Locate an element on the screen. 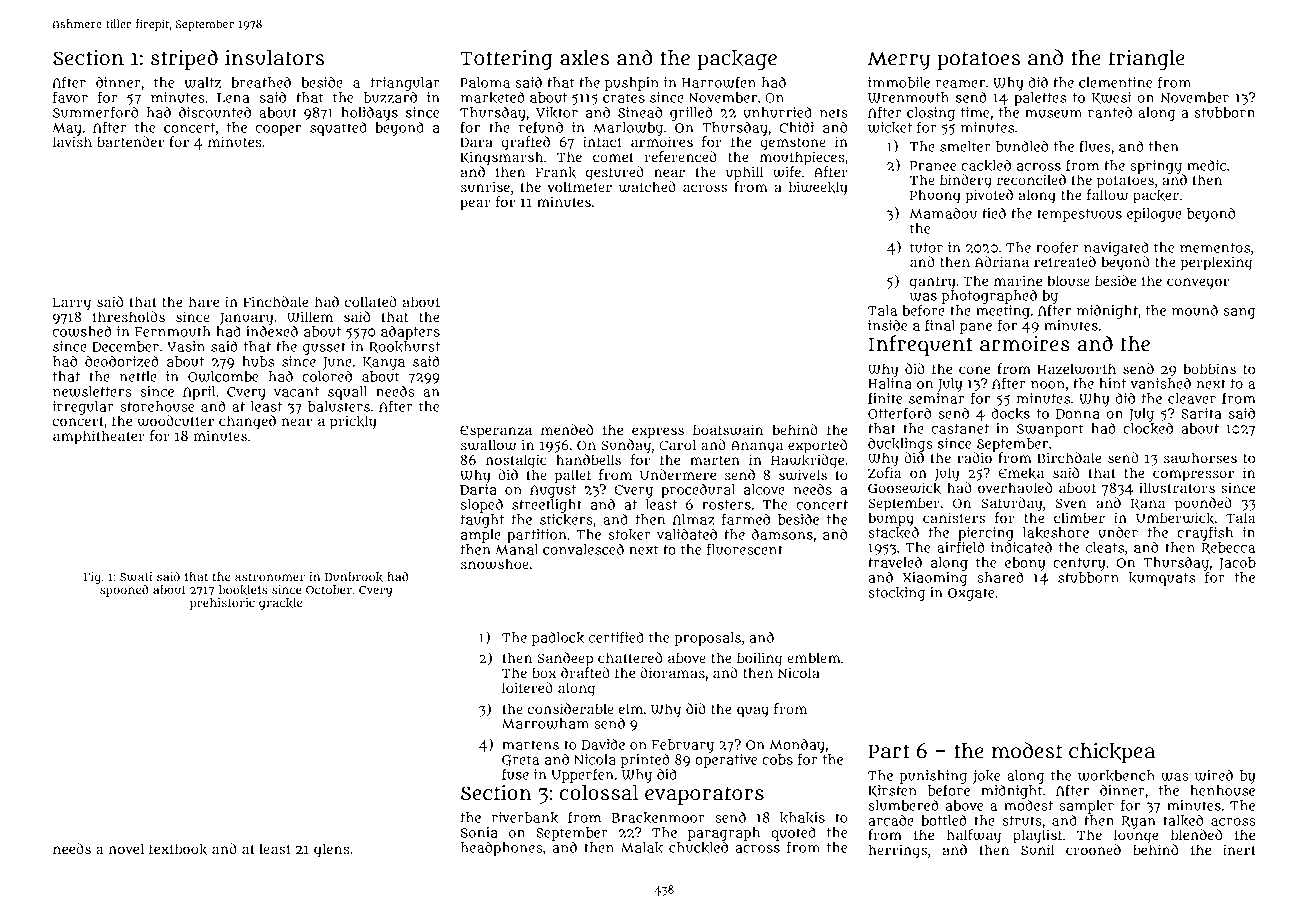 This screenshot has height=924, width=1308. chickpea is located at coordinates (1112, 753).
